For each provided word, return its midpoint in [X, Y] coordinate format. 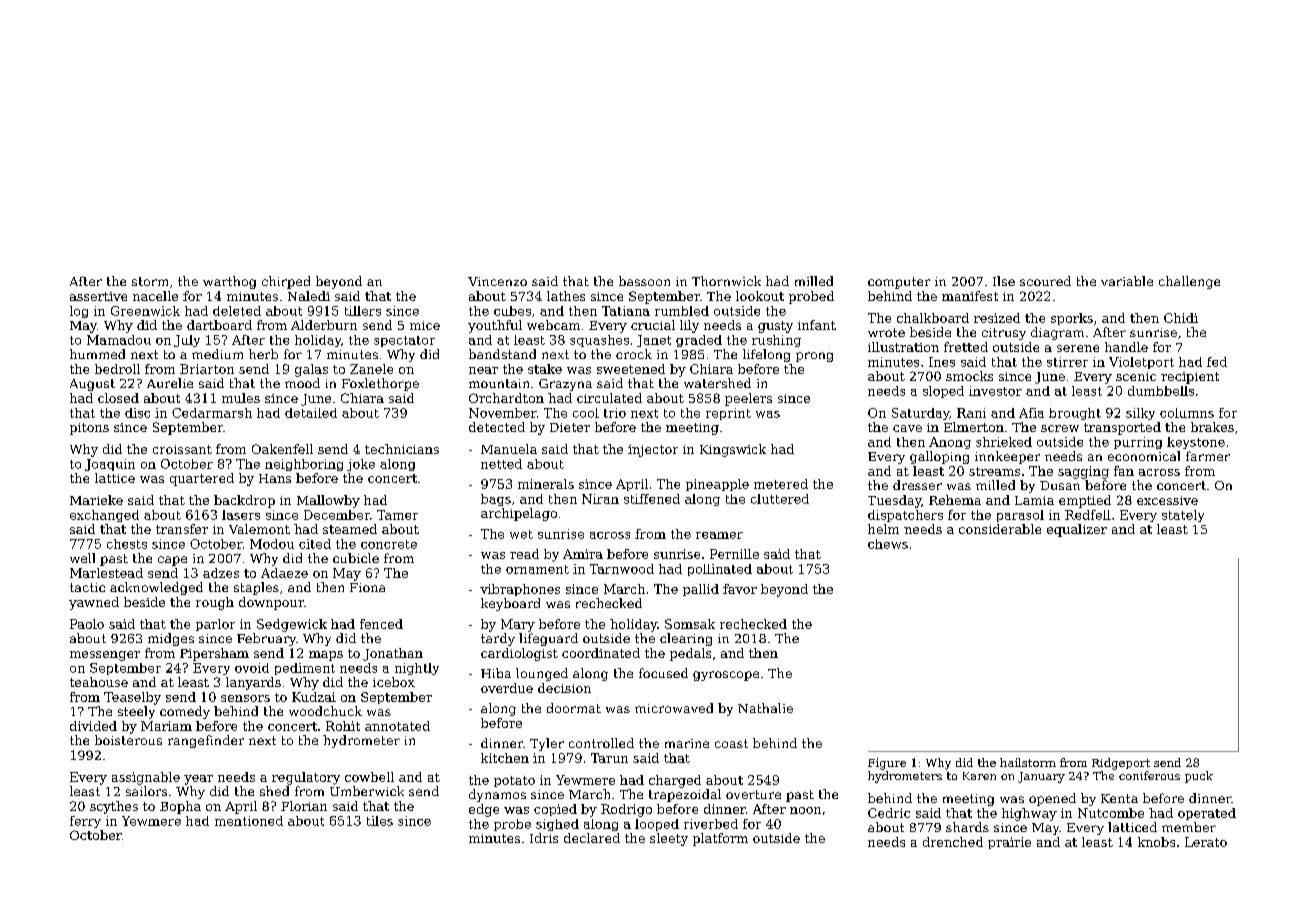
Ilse [1004, 281]
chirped [286, 282]
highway [1029, 814]
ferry [85, 822]
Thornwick [726, 281]
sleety [669, 839]
